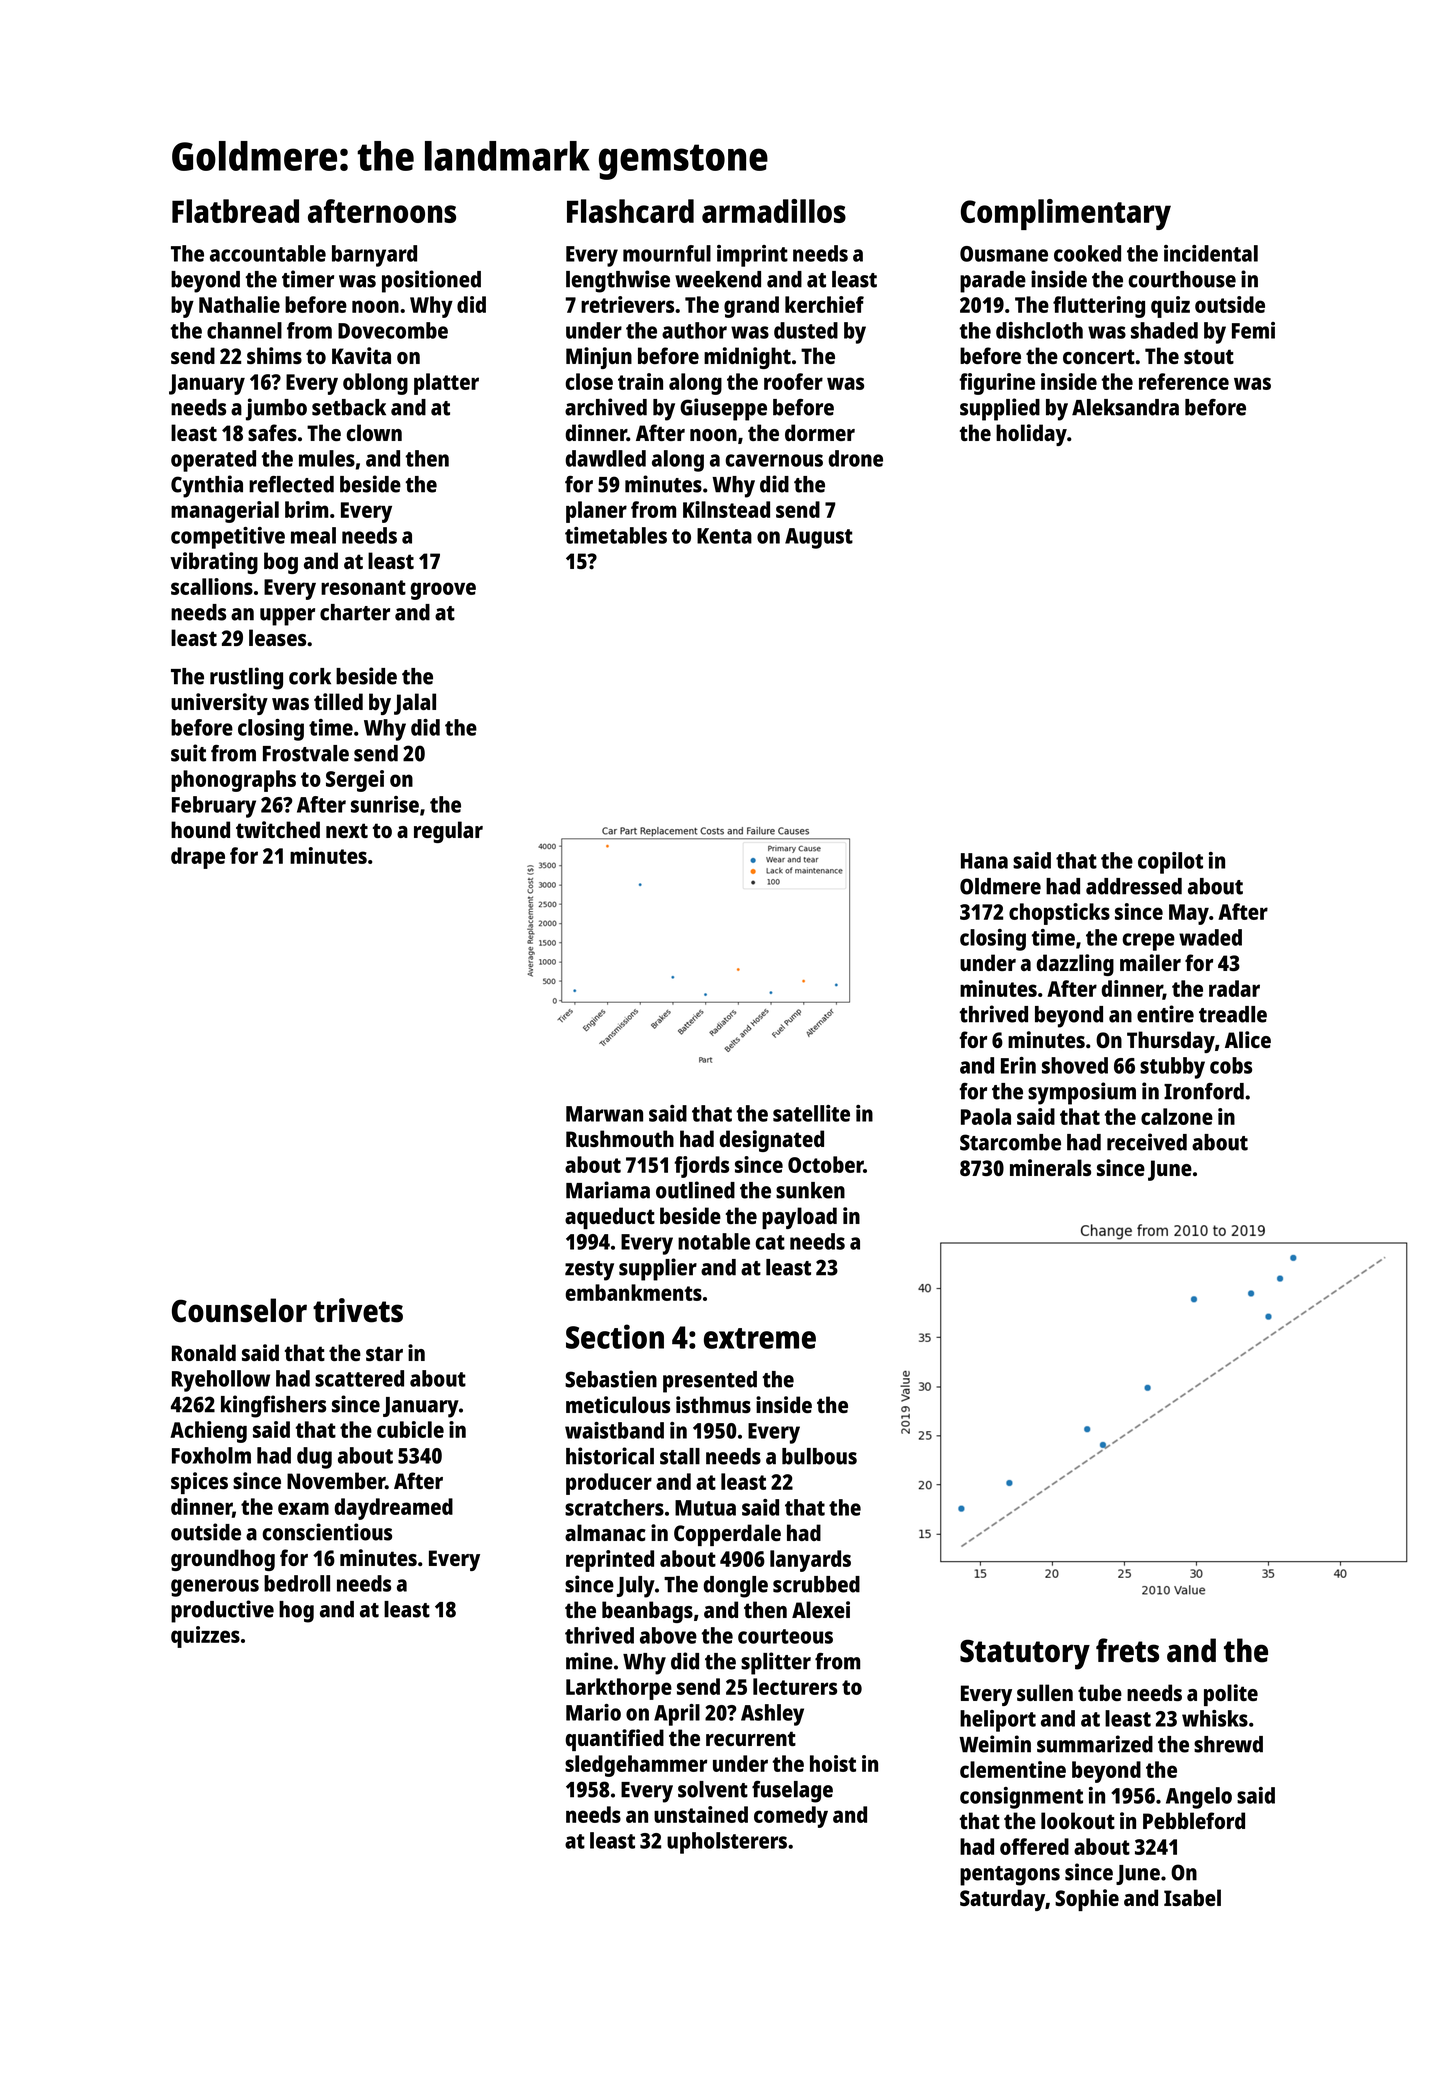 The image size is (1450, 2100). I want to click on holiday, so click(1031, 435).
